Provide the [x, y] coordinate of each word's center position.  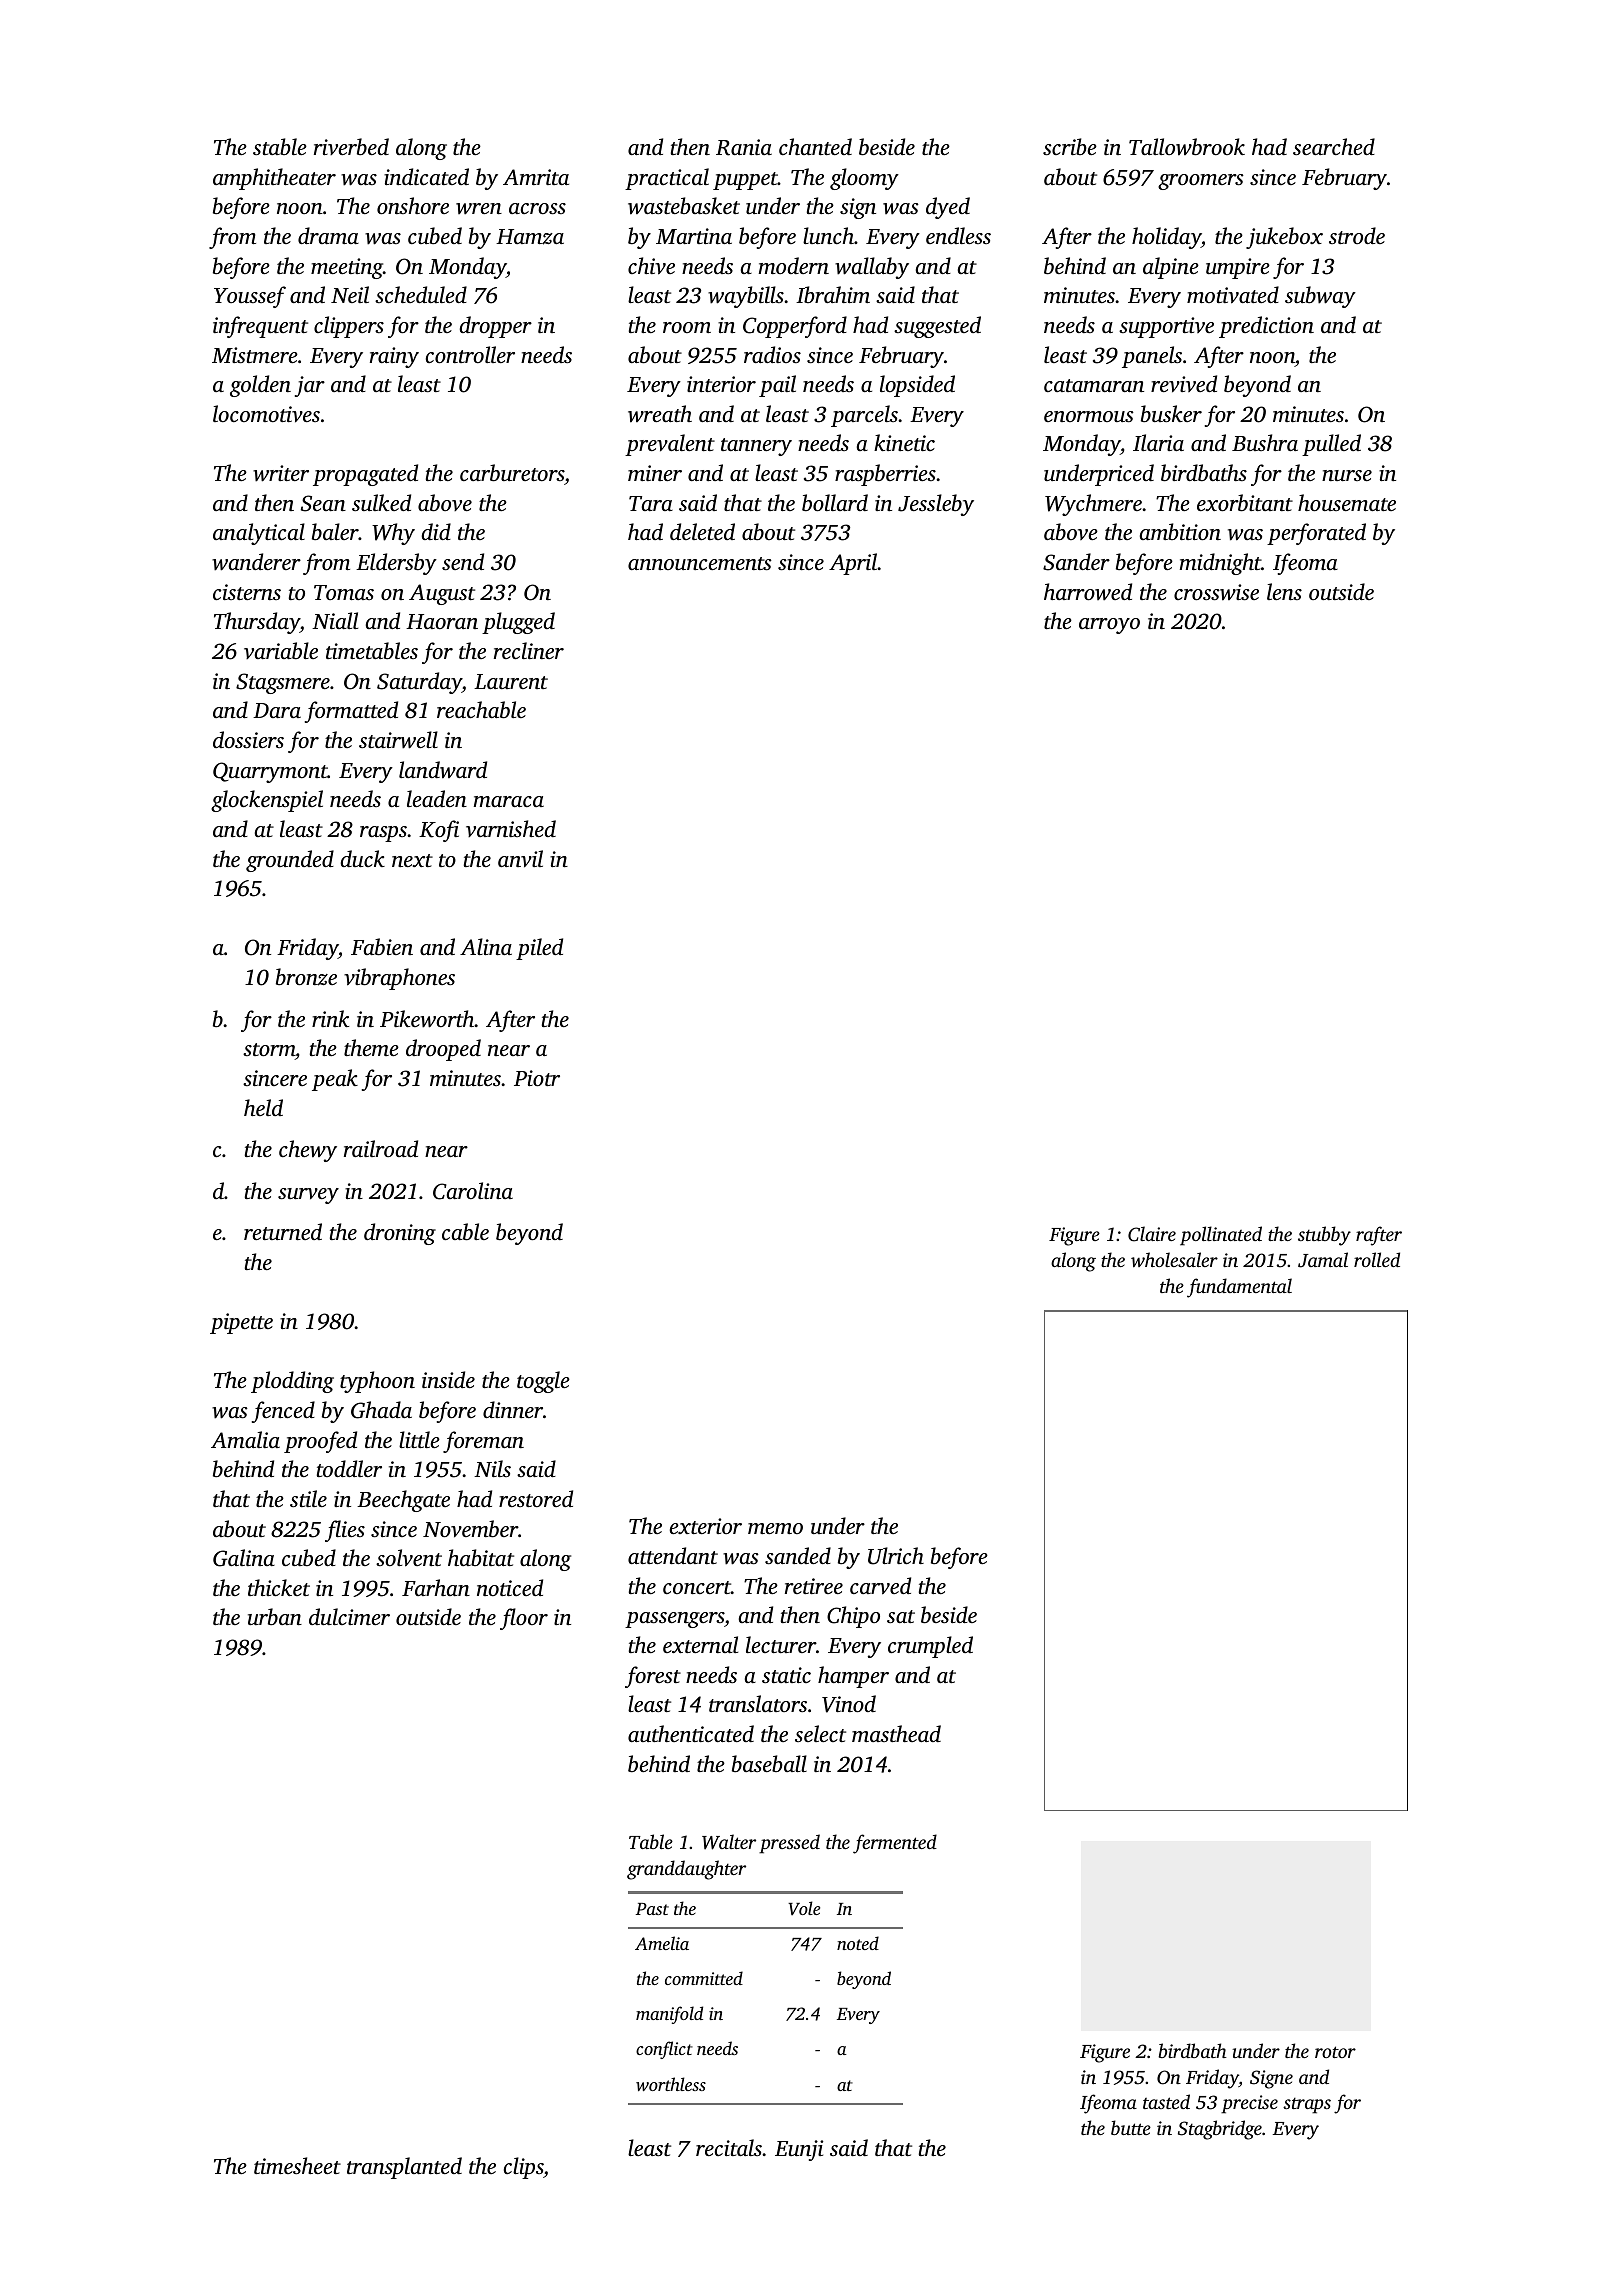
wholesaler [1174, 1260]
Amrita [536, 177]
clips [523, 2168]
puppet [745, 181]
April [853, 564]
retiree [814, 1586]
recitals [729, 2147]
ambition [1180, 531]
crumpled [930, 1647]
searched [1334, 146]
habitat [481, 1557]
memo [775, 1528]
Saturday [419, 683]
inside [448, 1379]
